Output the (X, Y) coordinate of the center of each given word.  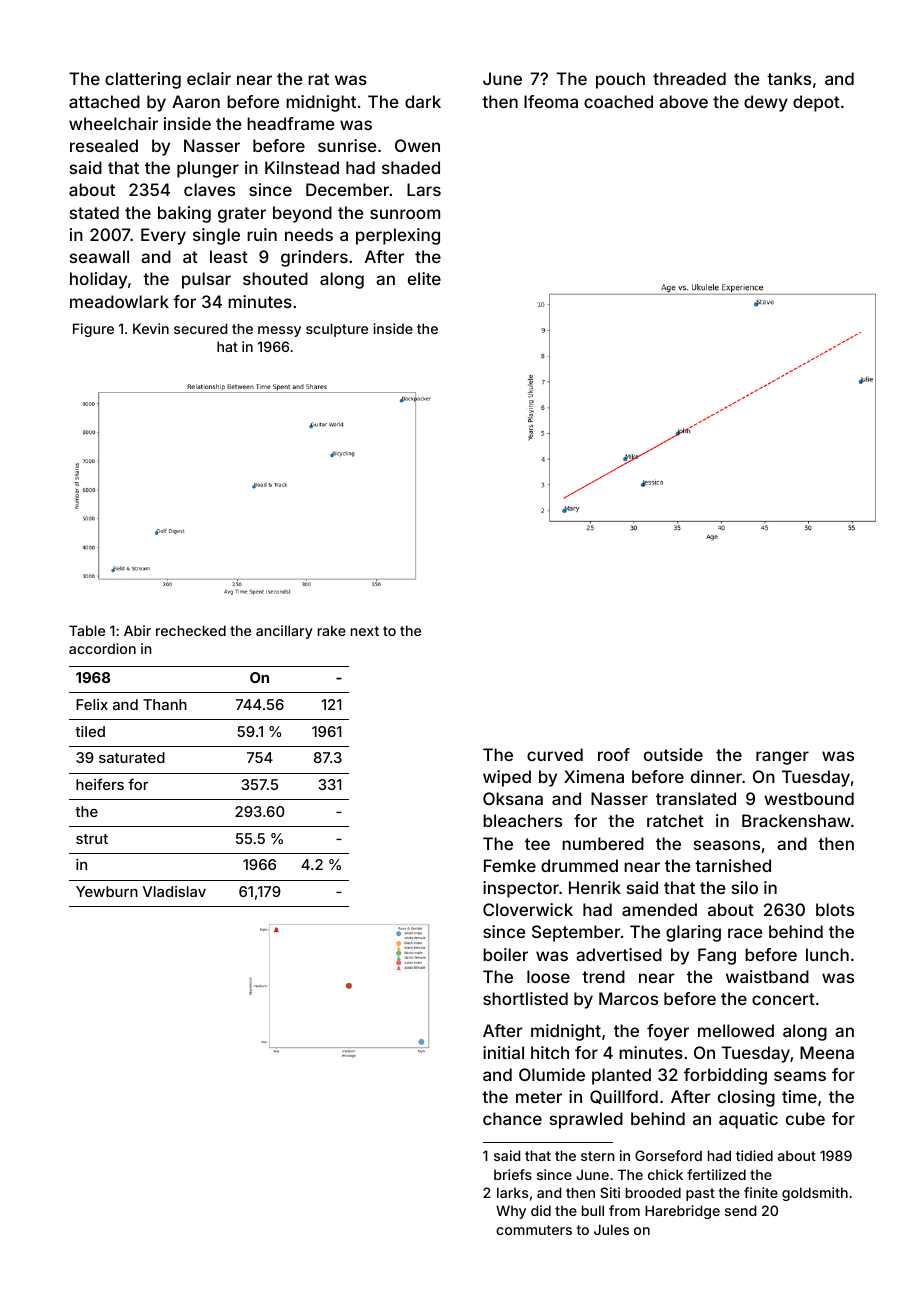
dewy (766, 103)
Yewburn (107, 891)
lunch (827, 954)
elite (424, 278)
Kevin (151, 328)
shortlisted (525, 998)
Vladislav (174, 891)
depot (816, 103)
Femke (510, 865)
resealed (104, 145)
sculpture (337, 330)
